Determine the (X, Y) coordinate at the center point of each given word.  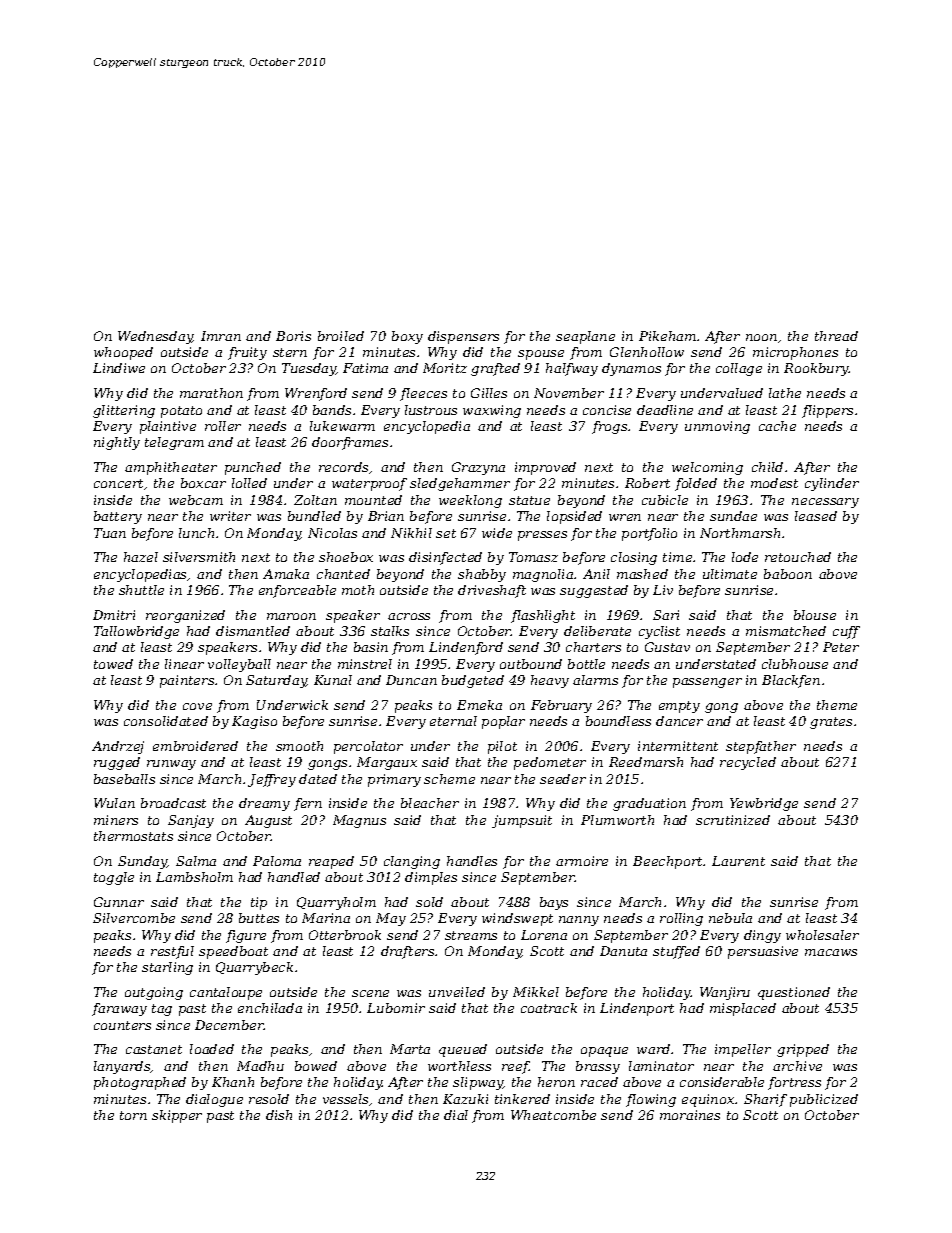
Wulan (114, 803)
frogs (609, 427)
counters (122, 1025)
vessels (346, 1100)
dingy (762, 936)
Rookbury (816, 369)
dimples (431, 878)
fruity (247, 353)
